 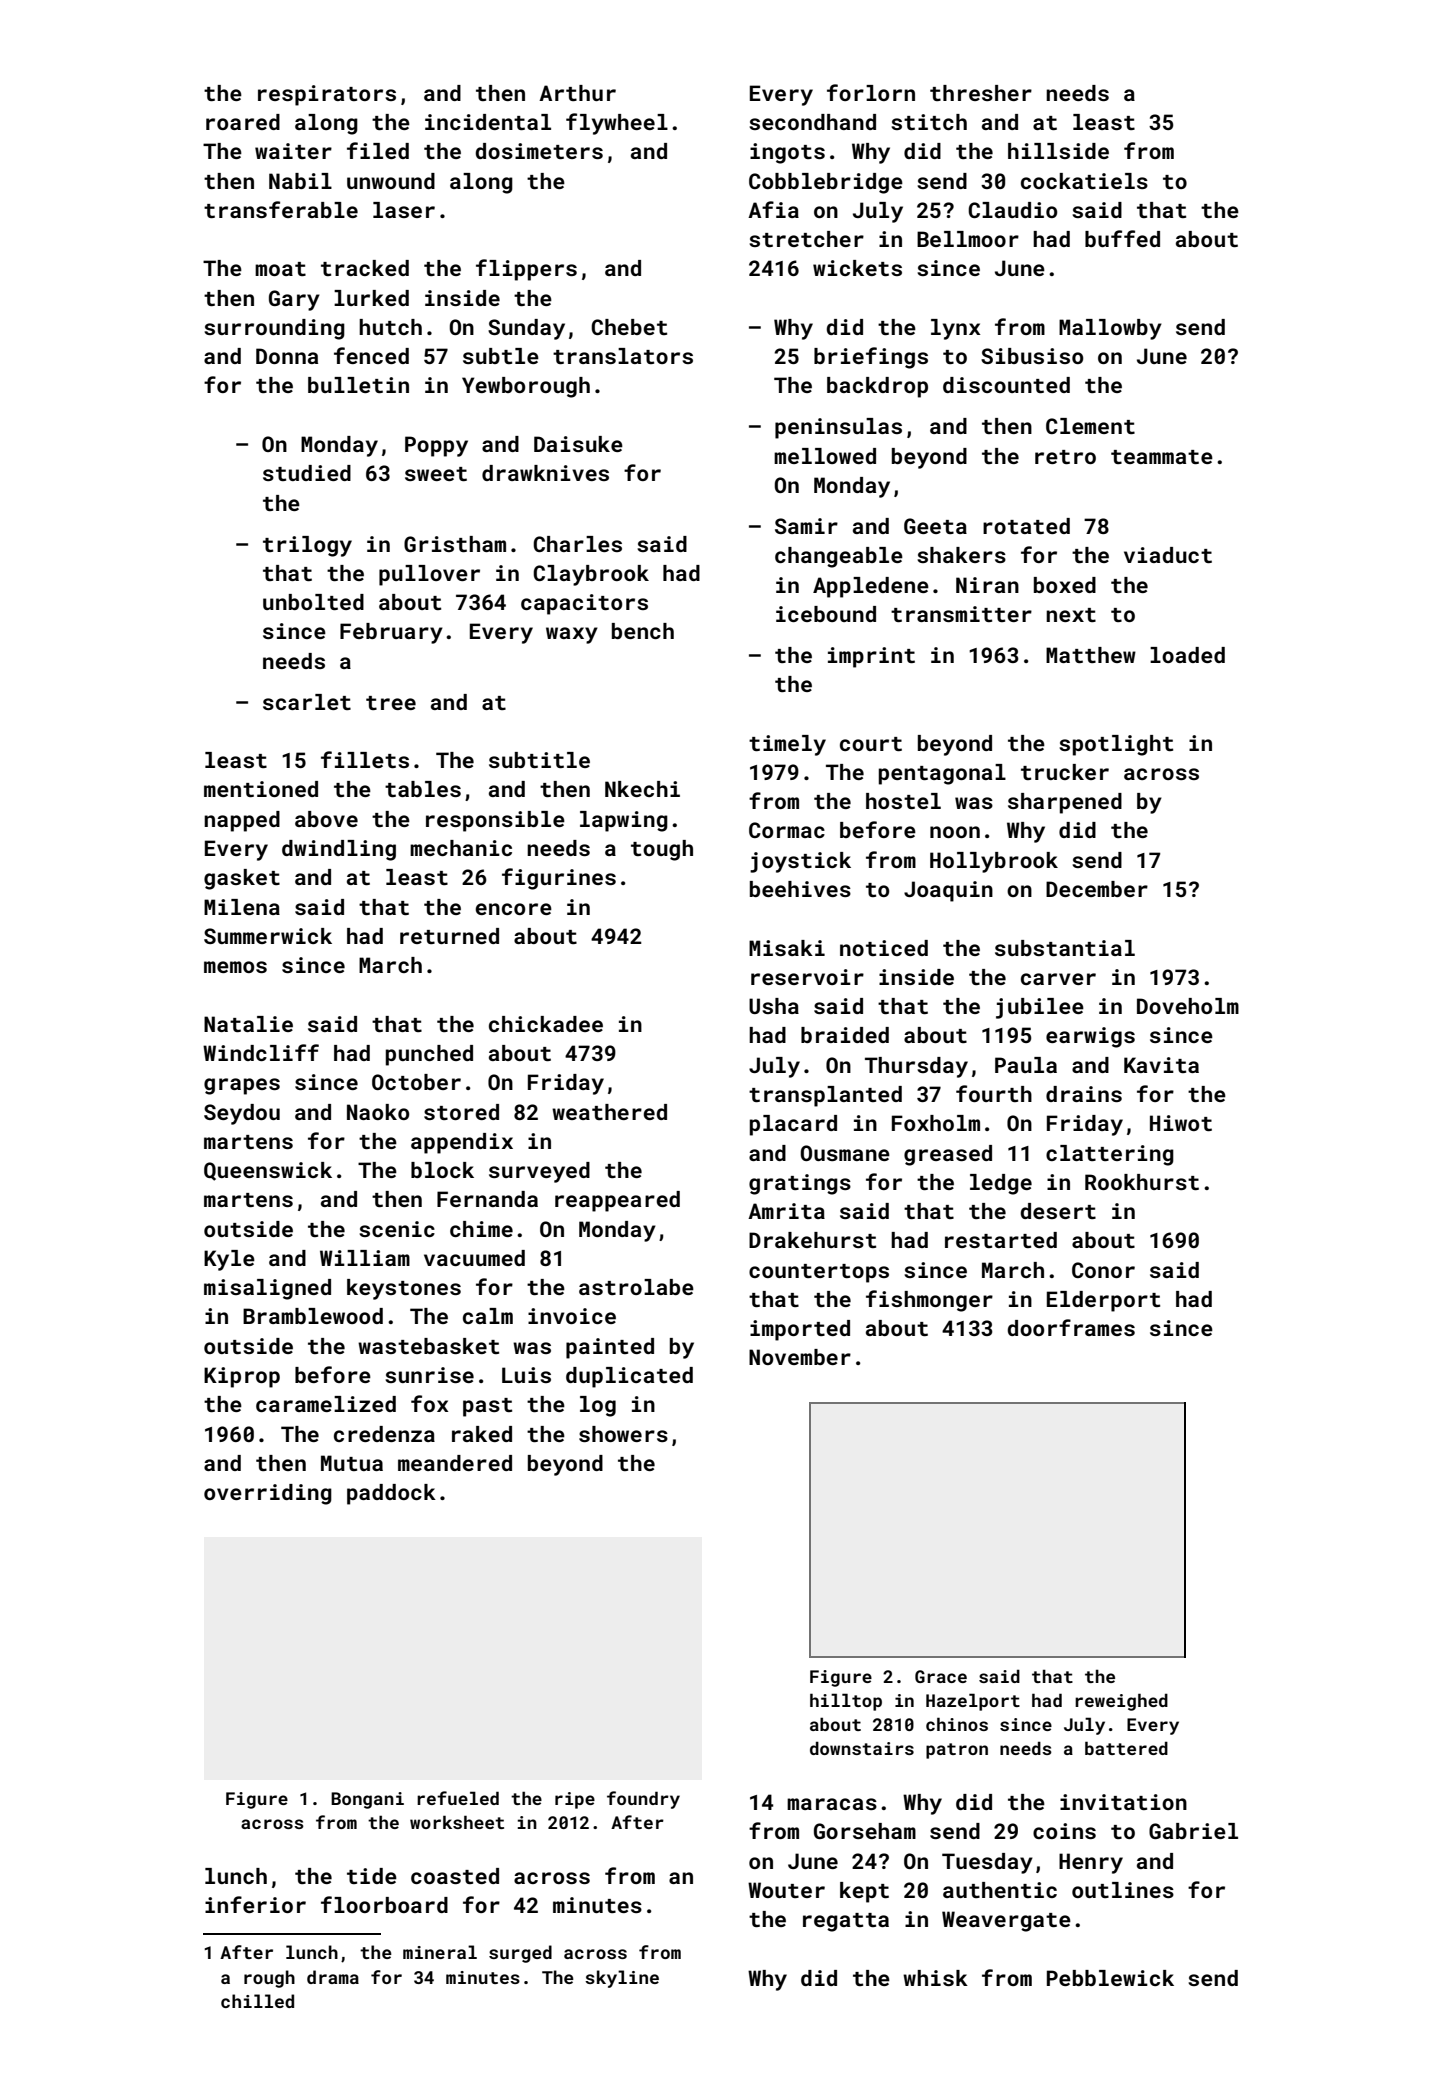 What do you see at coordinates (391, 1494) in the screenshot?
I see `paddock` at bounding box center [391, 1494].
